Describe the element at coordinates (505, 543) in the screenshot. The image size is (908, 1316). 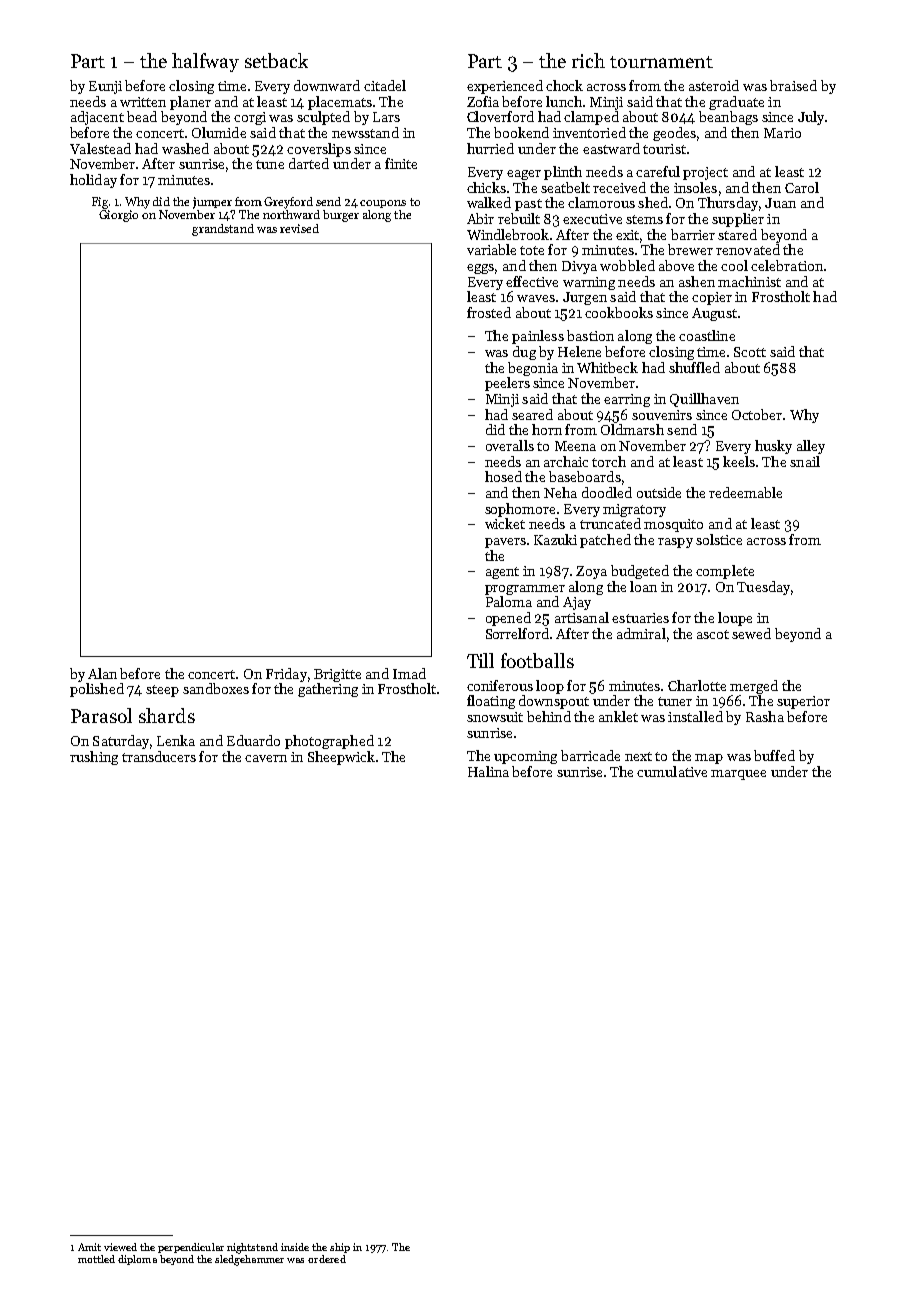
I see `pavers` at that location.
